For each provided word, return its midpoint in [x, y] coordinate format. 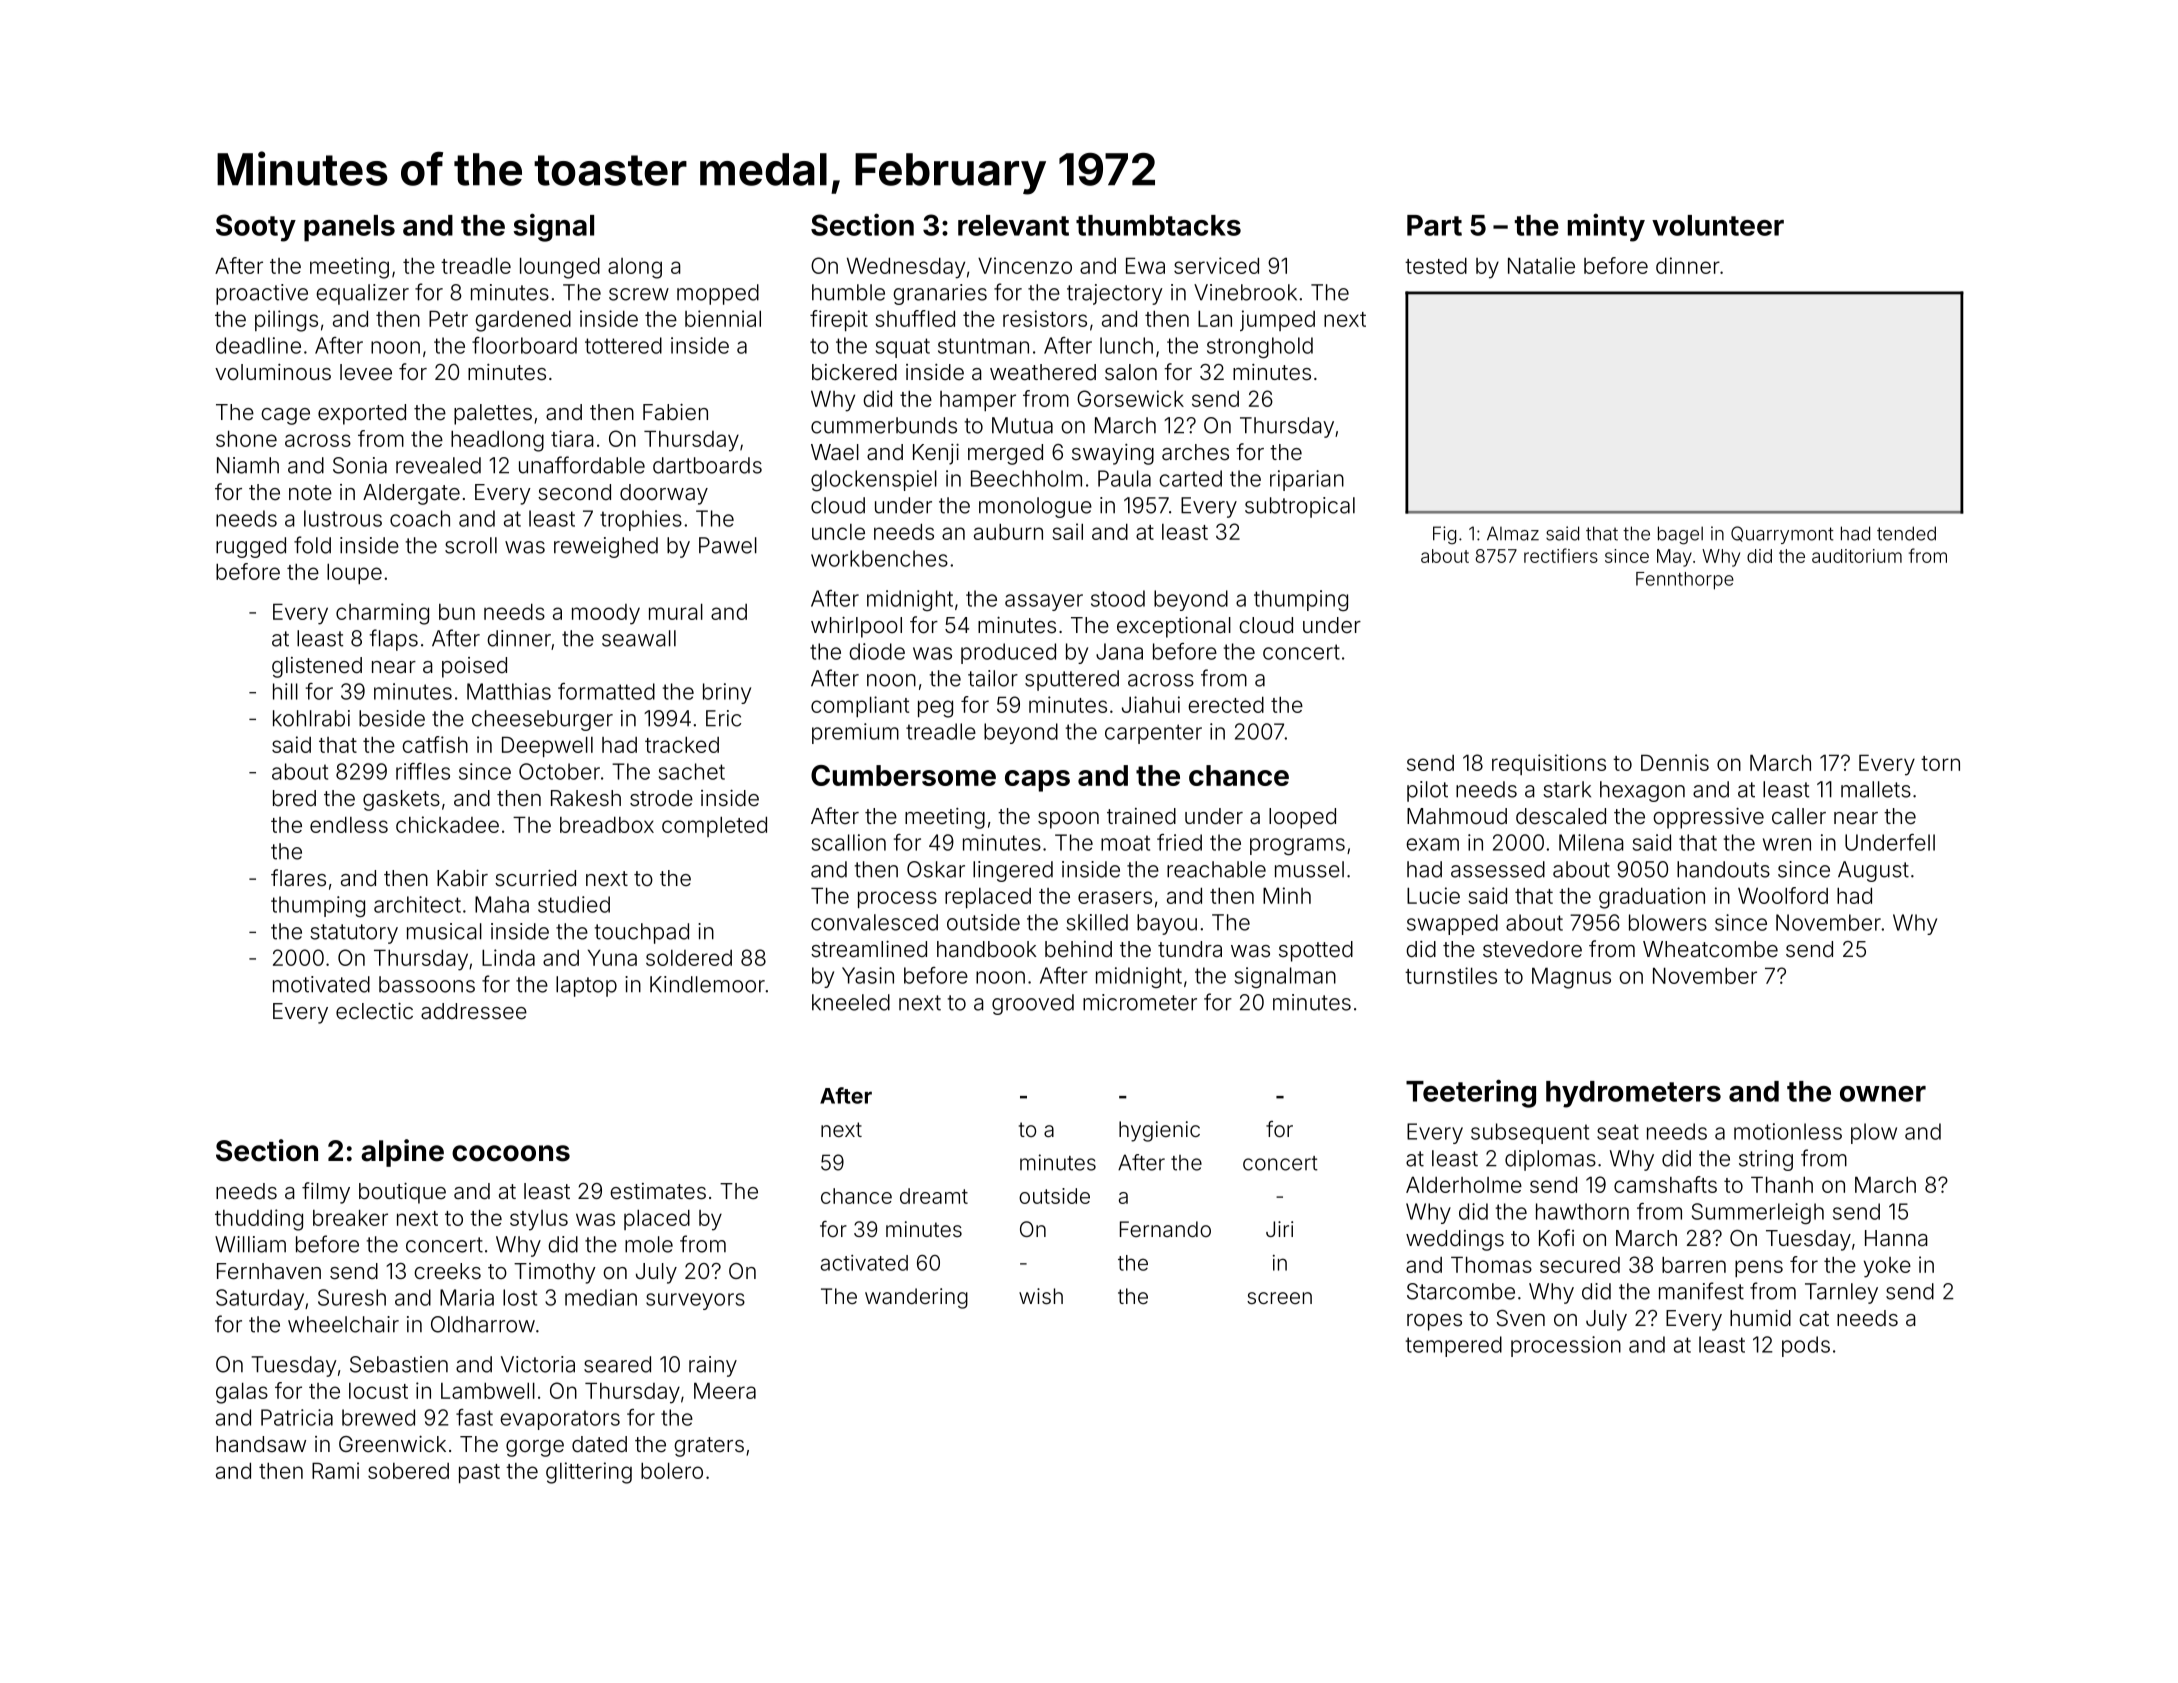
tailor [993, 678]
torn [1940, 763]
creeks [447, 1271]
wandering [916, 1298]
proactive [262, 294]
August [1873, 871]
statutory [354, 934]
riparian [1307, 480]
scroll [471, 545]
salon [1131, 372]
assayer [1044, 602]
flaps [394, 640]
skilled [1097, 922]
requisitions [1549, 764]
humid [1760, 1318]
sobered [408, 1471]
